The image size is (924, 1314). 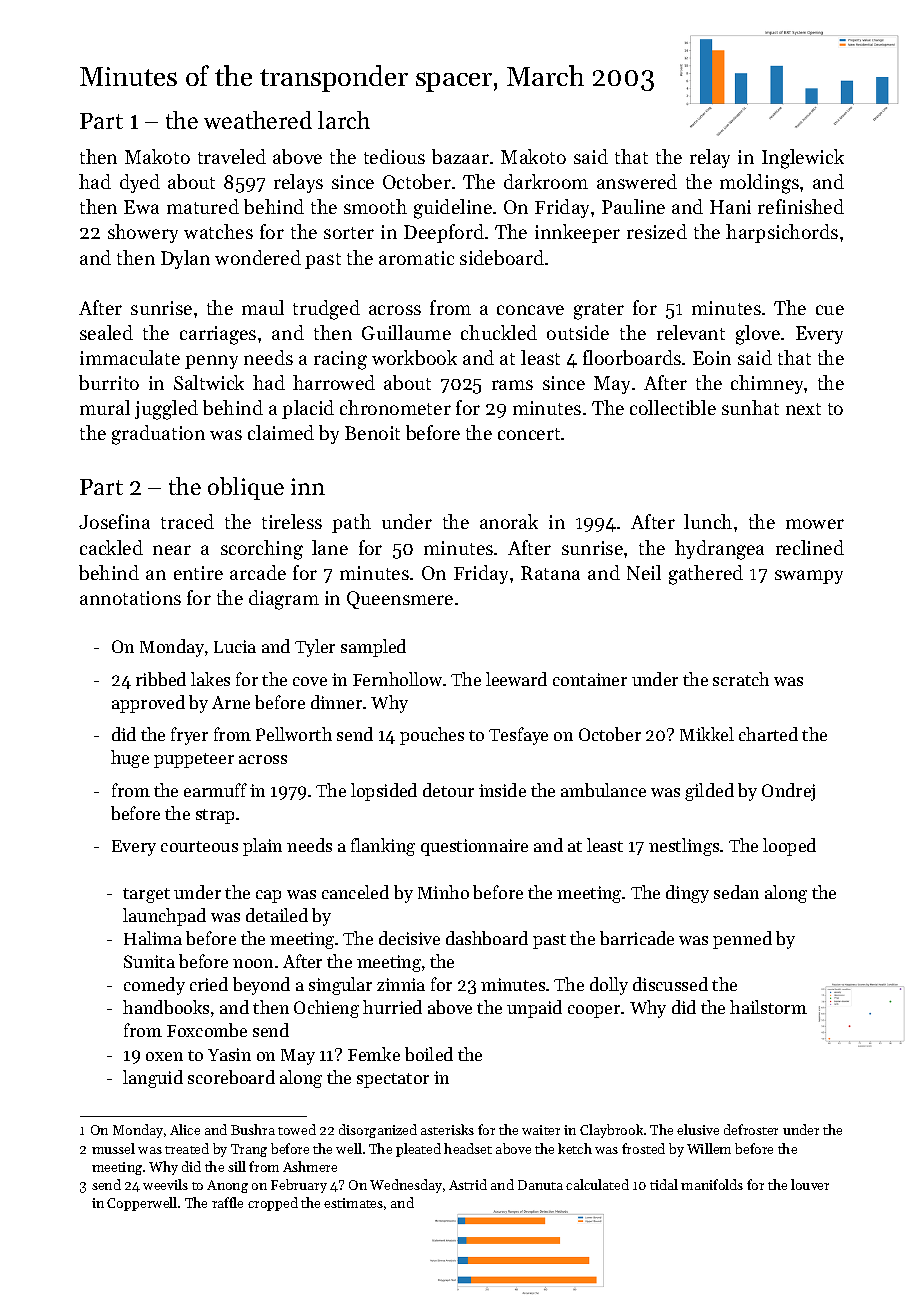 What do you see at coordinates (165, 1184) in the screenshot?
I see `weevils` at bounding box center [165, 1184].
